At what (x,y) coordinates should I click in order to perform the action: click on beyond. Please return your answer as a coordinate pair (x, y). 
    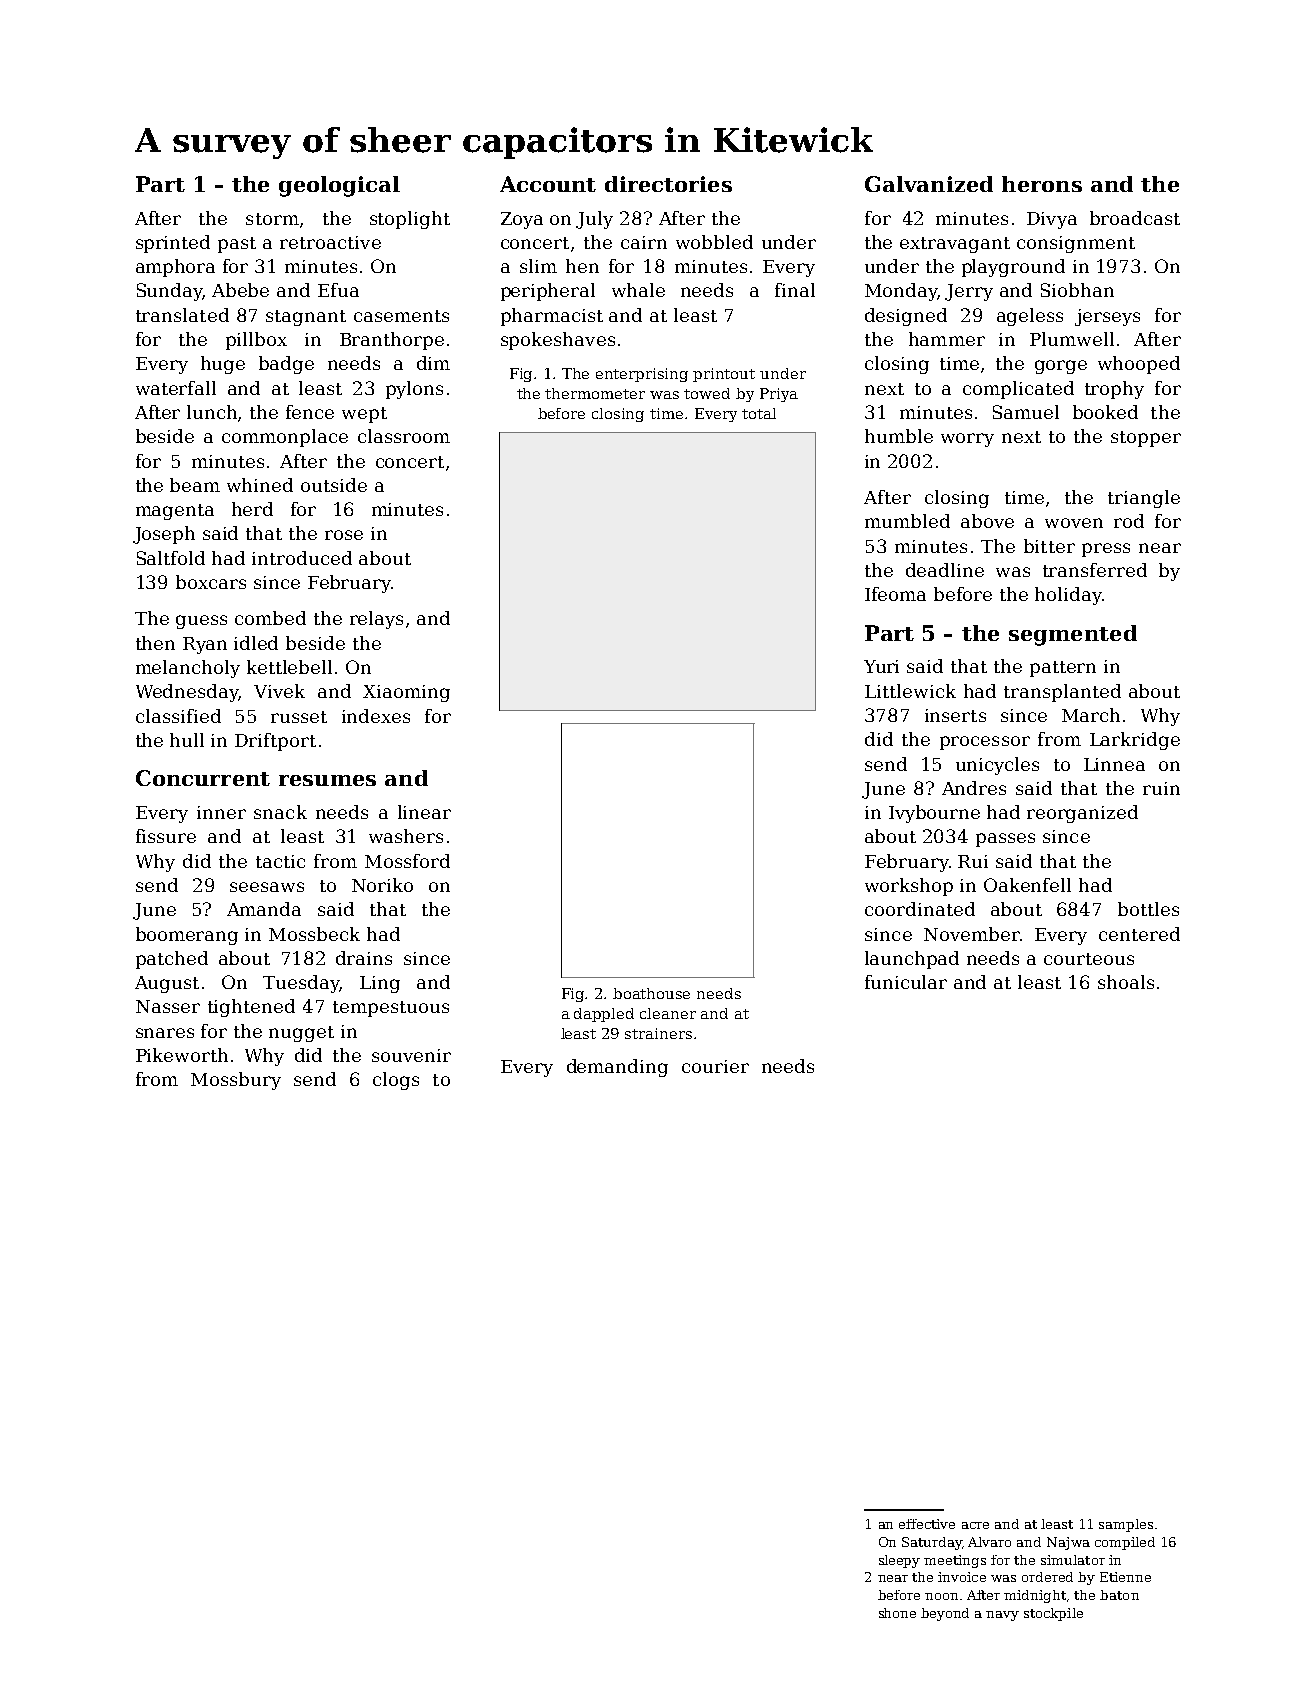
    Looking at the image, I should click on (945, 1614).
